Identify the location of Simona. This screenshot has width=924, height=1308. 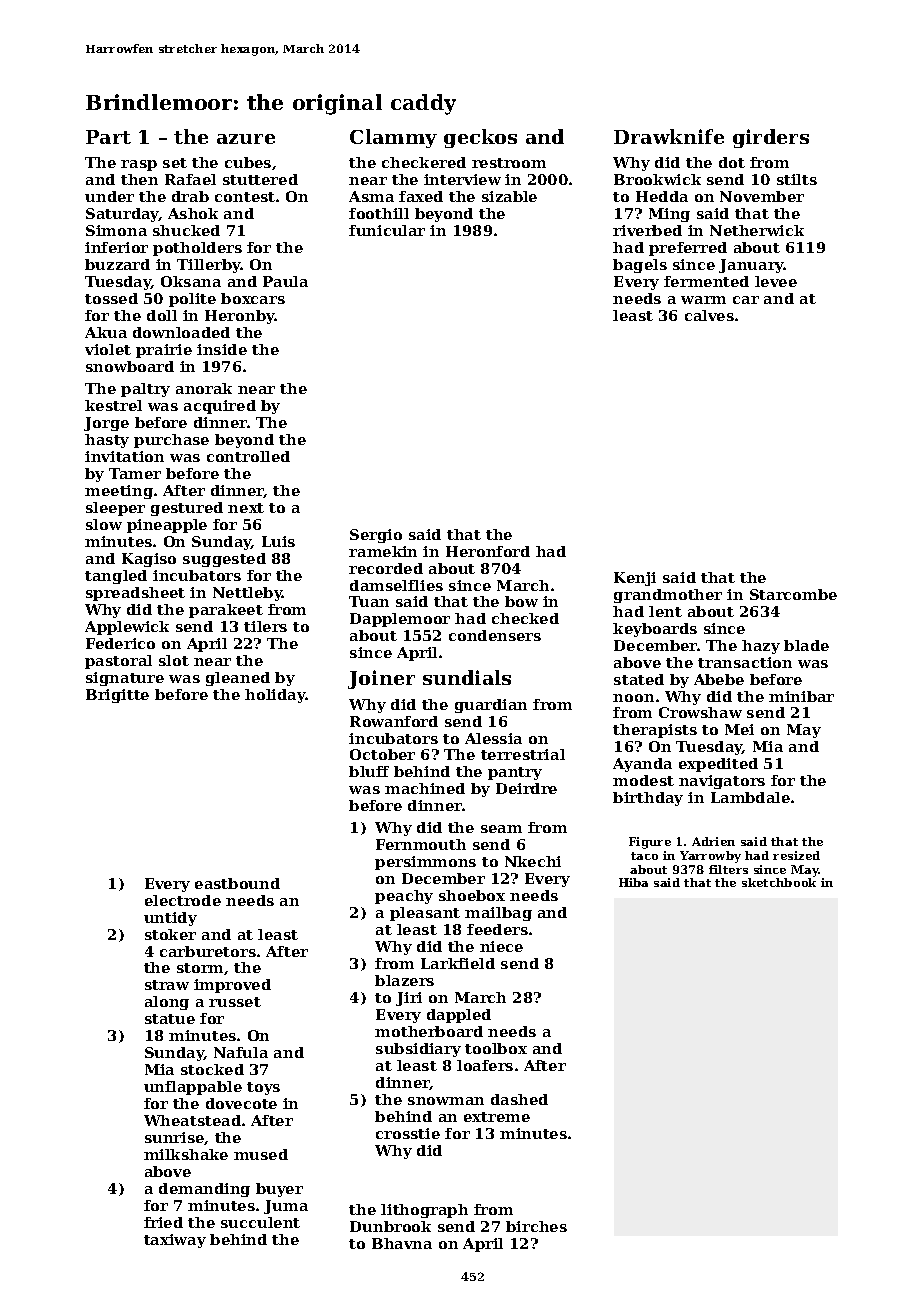
(116, 230).
